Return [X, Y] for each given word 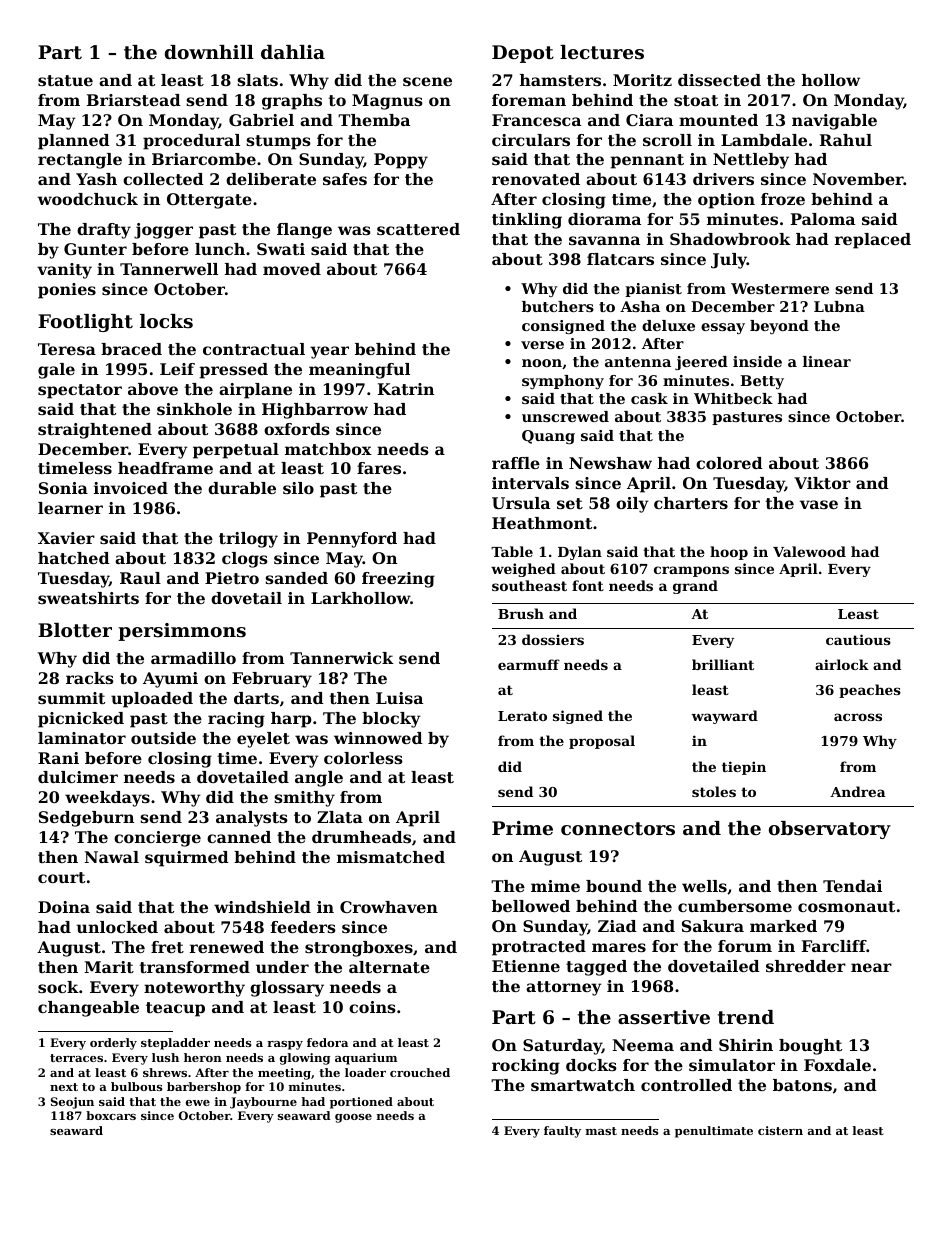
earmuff [529, 664]
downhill [209, 52]
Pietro [232, 578]
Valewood [809, 551]
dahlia [293, 52]
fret [167, 947]
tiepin [744, 768]
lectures [602, 52]
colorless [363, 758]
